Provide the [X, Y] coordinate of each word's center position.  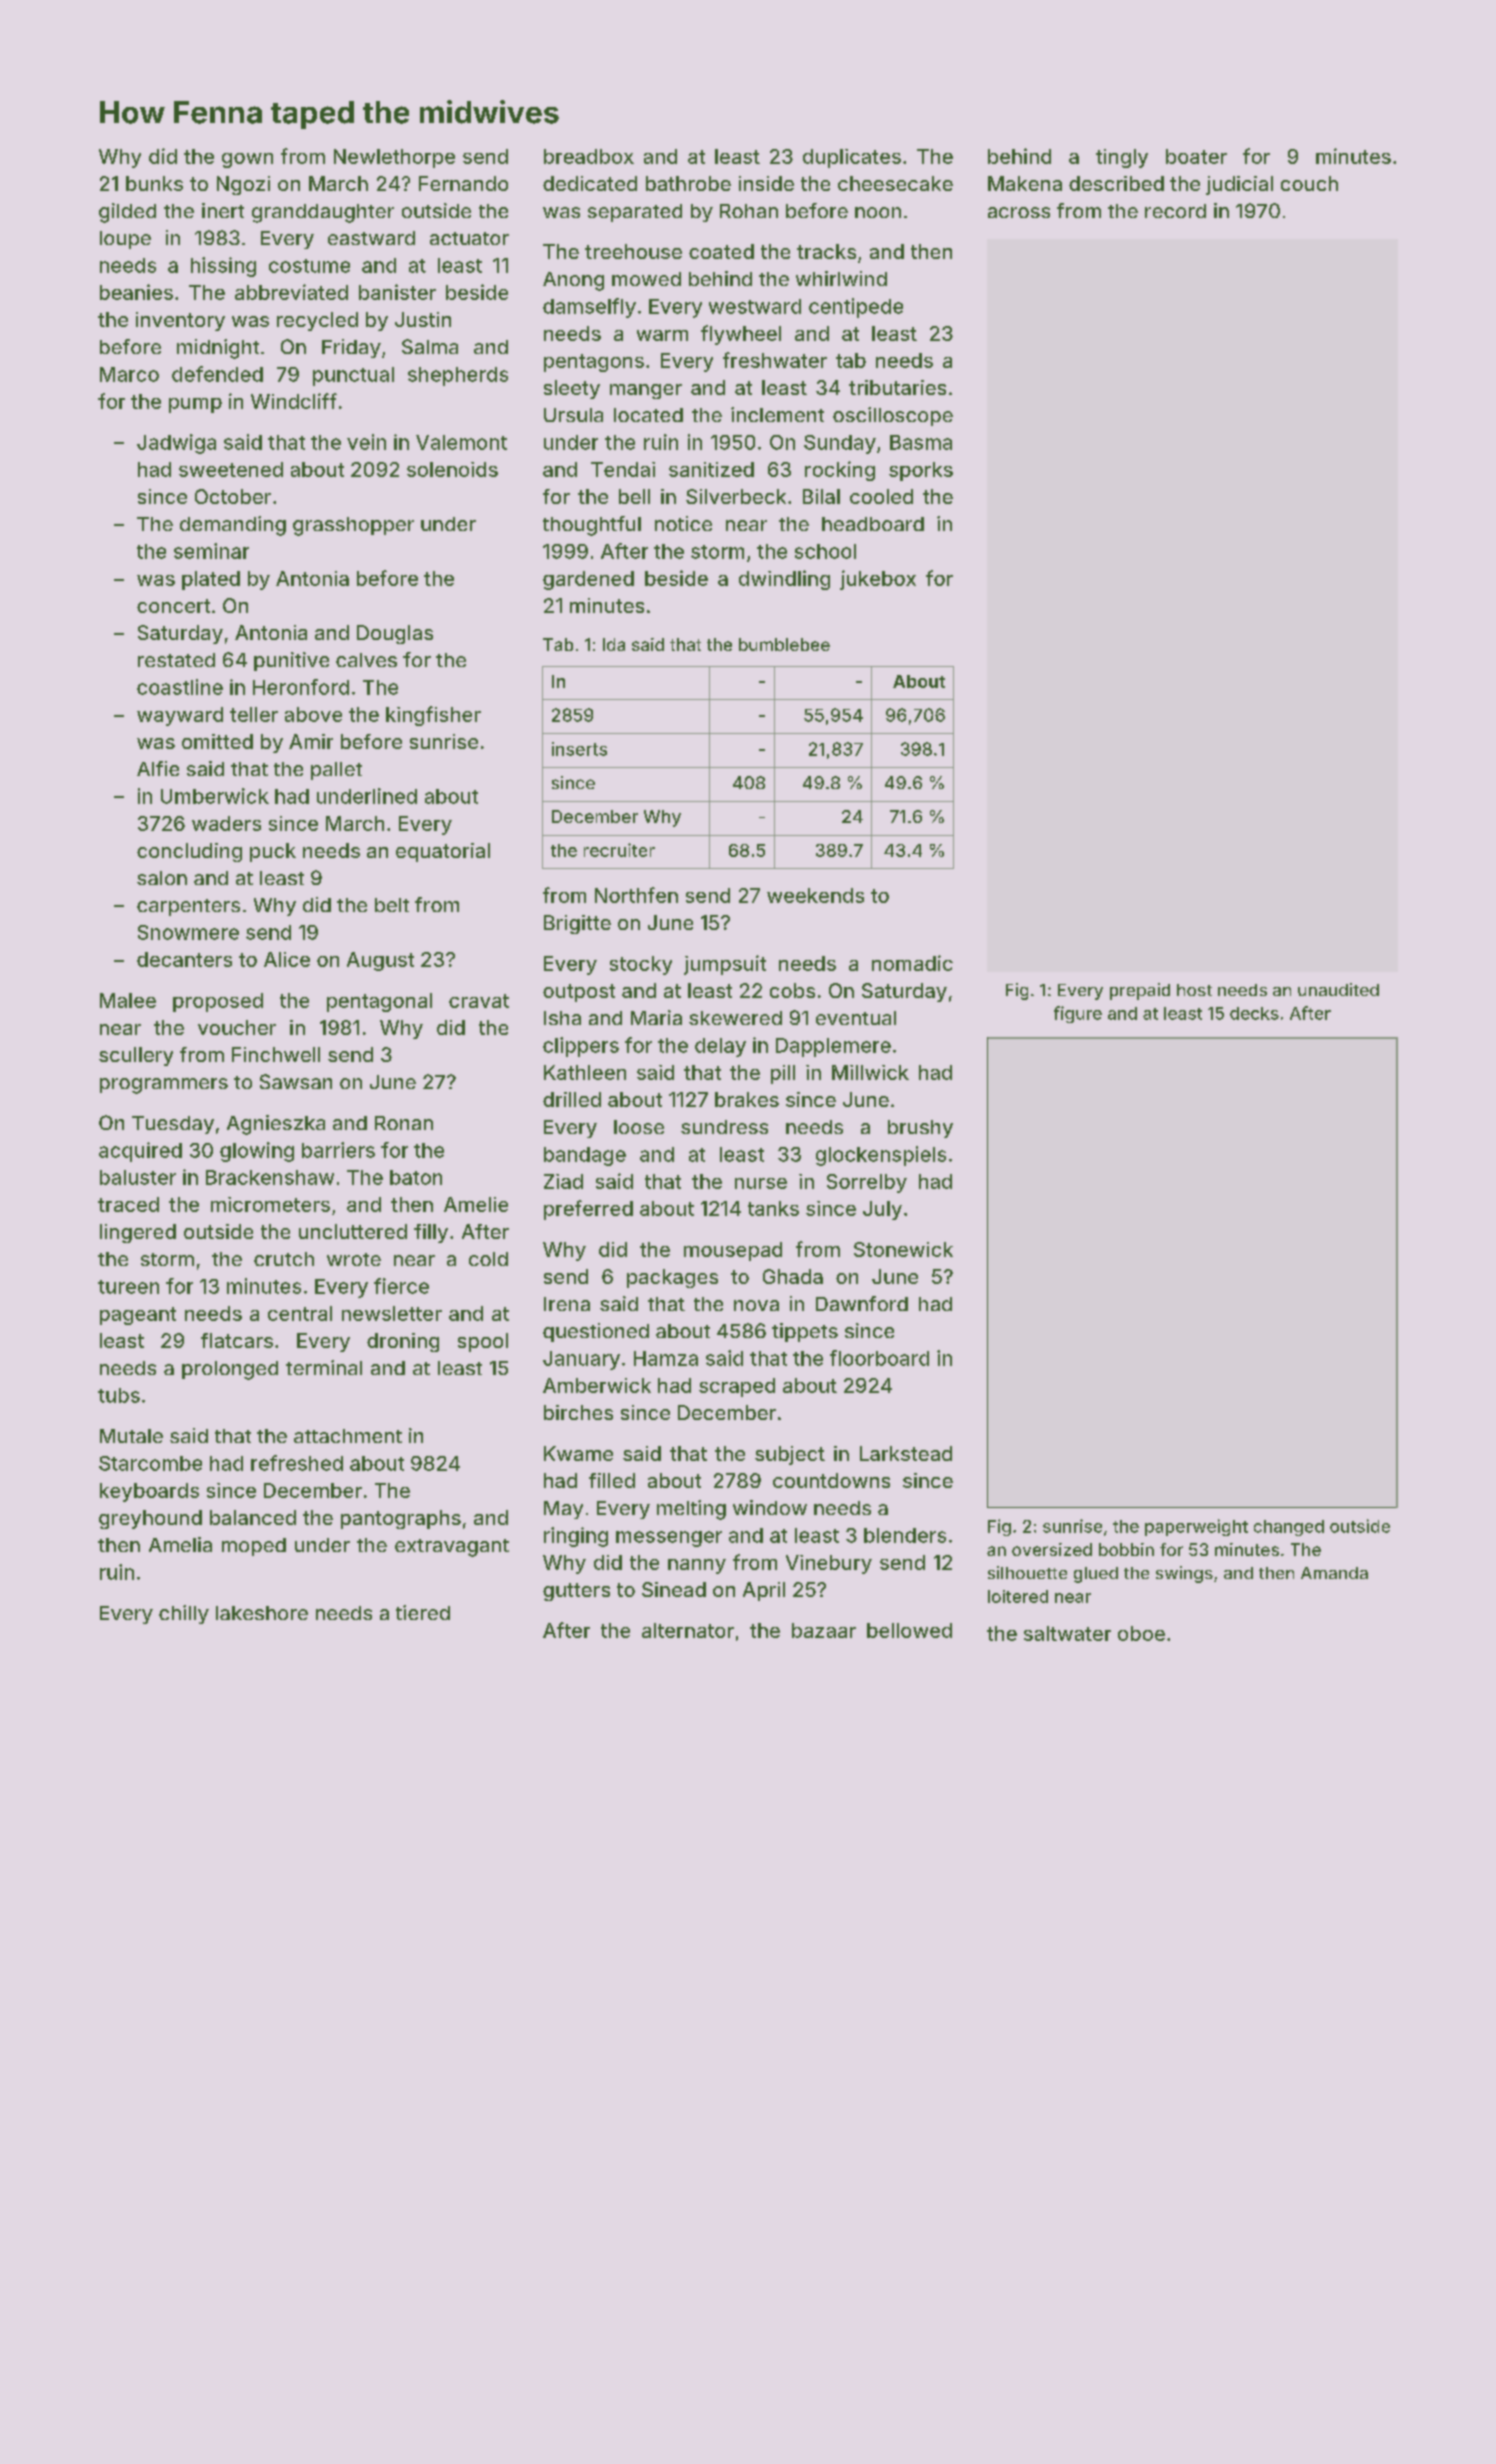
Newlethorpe [394, 158]
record [1175, 211]
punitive [291, 661]
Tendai [623, 469]
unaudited [1338, 989]
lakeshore [262, 1613]
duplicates [852, 158]
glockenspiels [881, 1156]
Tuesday [173, 1125]
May [563, 1510]
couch [1309, 183]
